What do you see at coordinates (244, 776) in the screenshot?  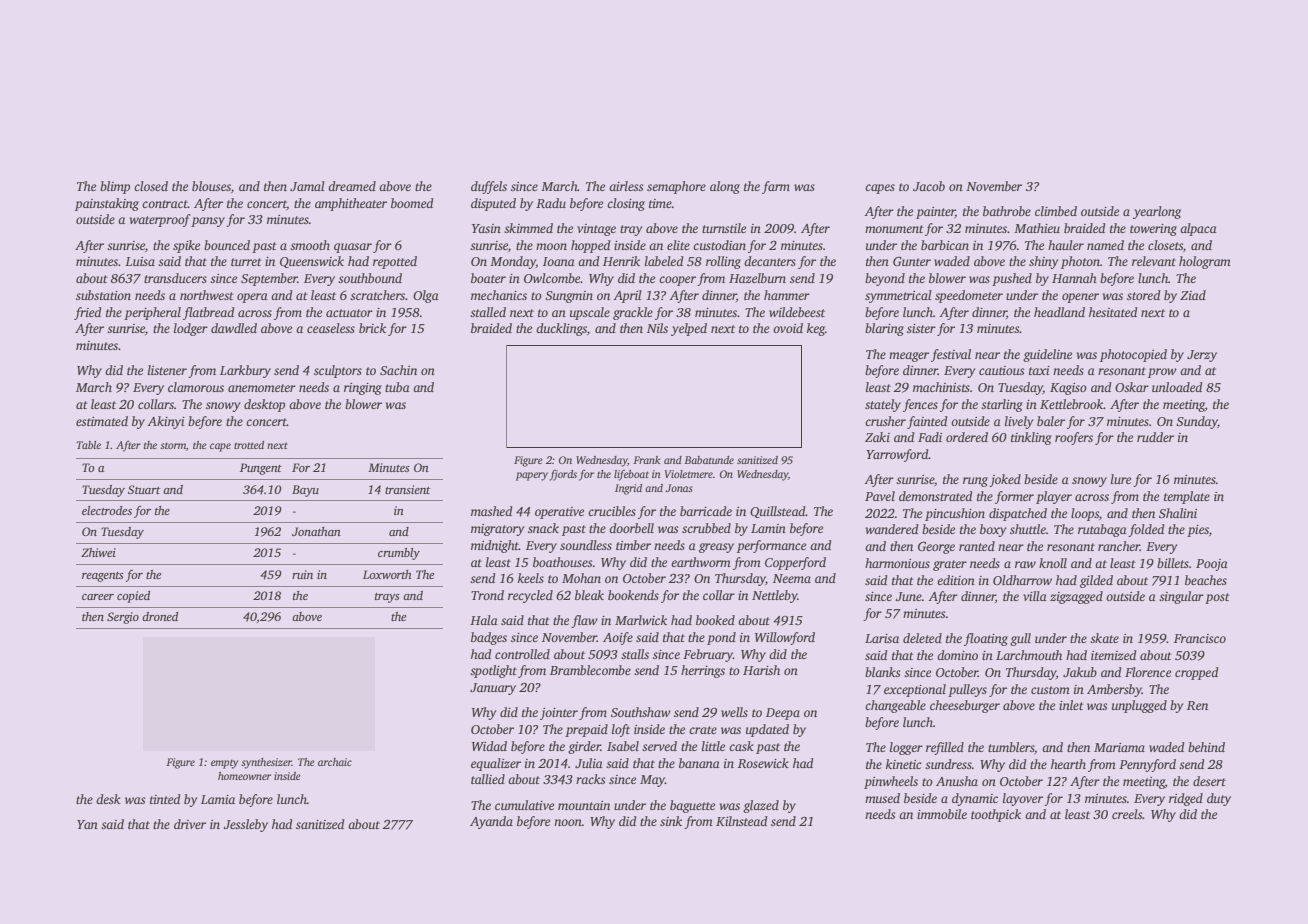 I see `homeowner` at bounding box center [244, 776].
